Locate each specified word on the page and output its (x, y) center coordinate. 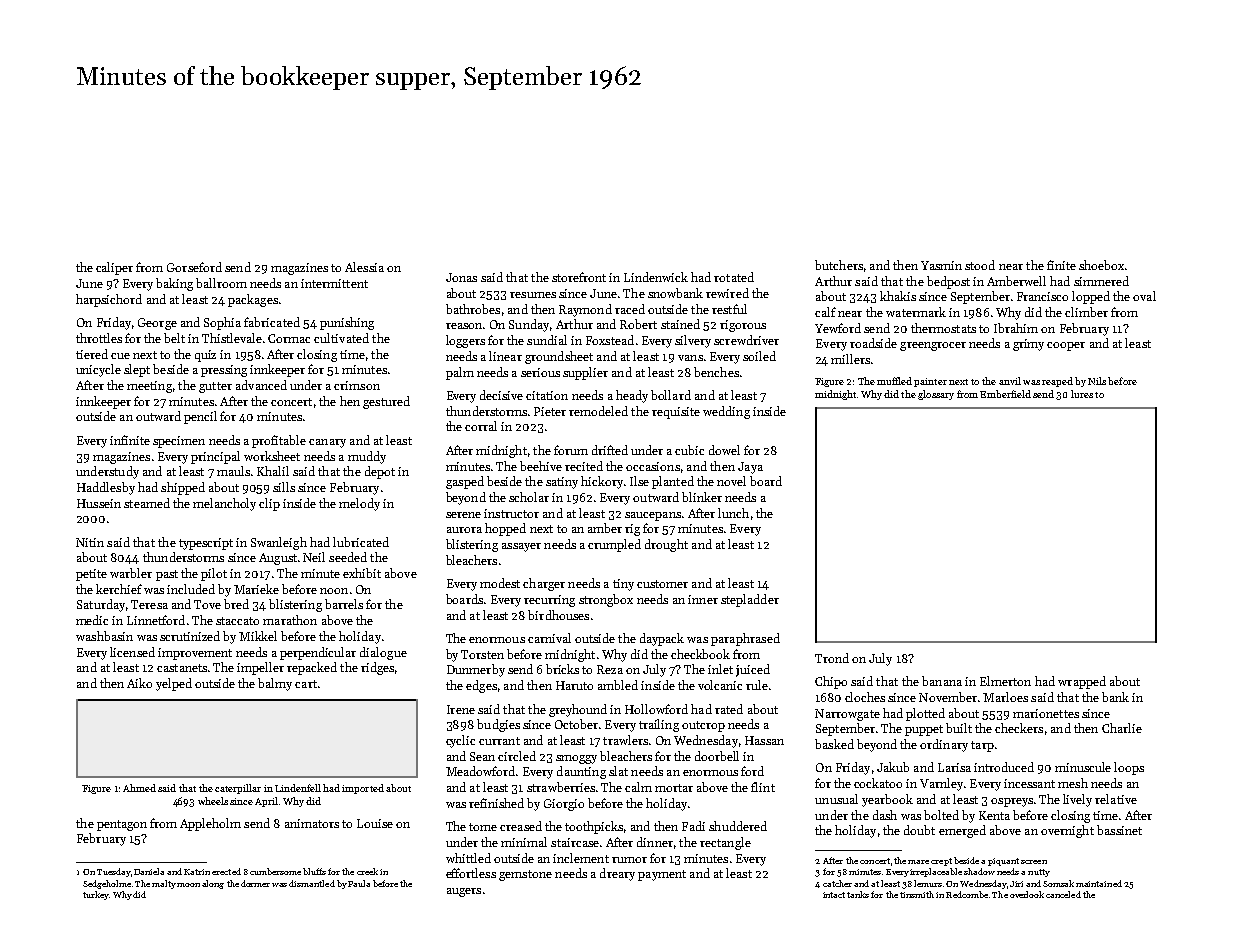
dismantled (312, 883)
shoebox (1101, 265)
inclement (581, 858)
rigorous (743, 326)
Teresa (149, 604)
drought (666, 545)
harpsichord (109, 300)
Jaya (750, 468)
